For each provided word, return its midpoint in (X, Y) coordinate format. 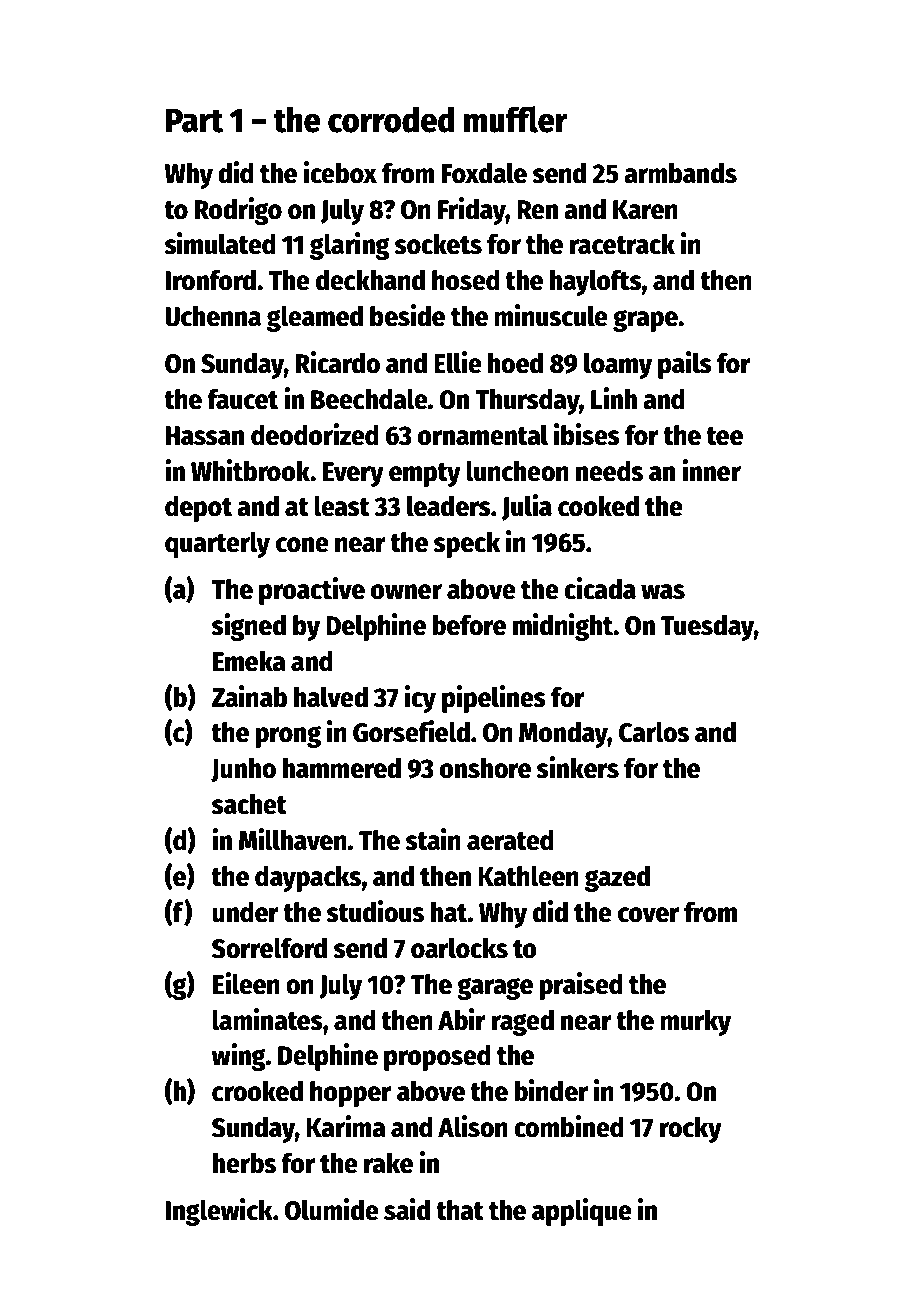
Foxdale (484, 173)
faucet (242, 399)
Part (195, 121)
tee (724, 436)
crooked (257, 1091)
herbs (244, 1163)
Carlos (654, 732)
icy (420, 699)
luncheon (517, 471)
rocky (690, 1129)
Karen (645, 210)
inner (711, 470)
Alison (473, 1126)
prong (288, 736)
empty (425, 475)
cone (302, 545)
